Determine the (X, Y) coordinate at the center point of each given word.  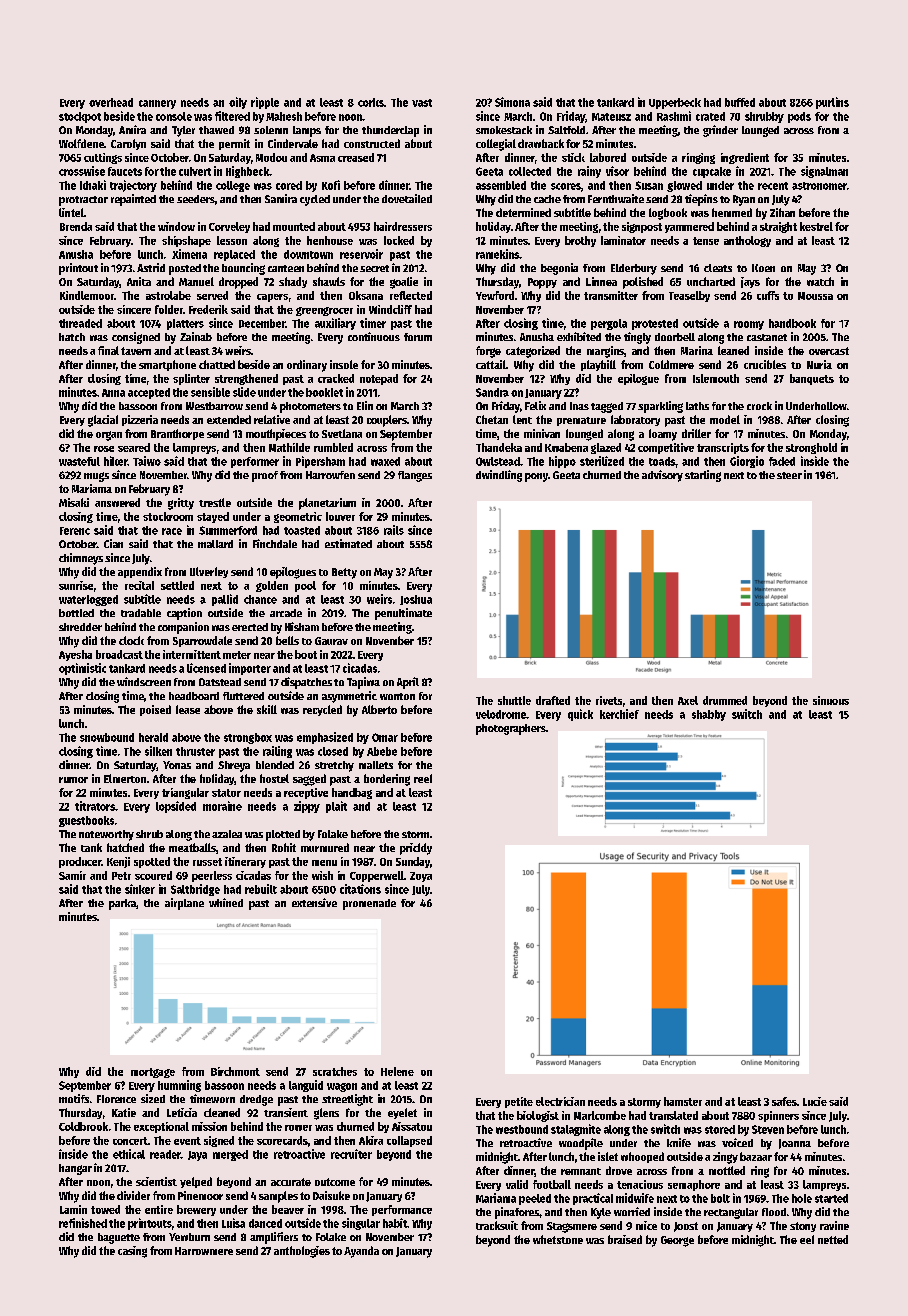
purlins (832, 103)
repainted (133, 200)
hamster (683, 1101)
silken (158, 751)
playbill (598, 365)
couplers (387, 421)
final (108, 350)
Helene (397, 1071)
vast (422, 103)
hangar (75, 1169)
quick (580, 715)
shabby (709, 715)
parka (122, 904)
